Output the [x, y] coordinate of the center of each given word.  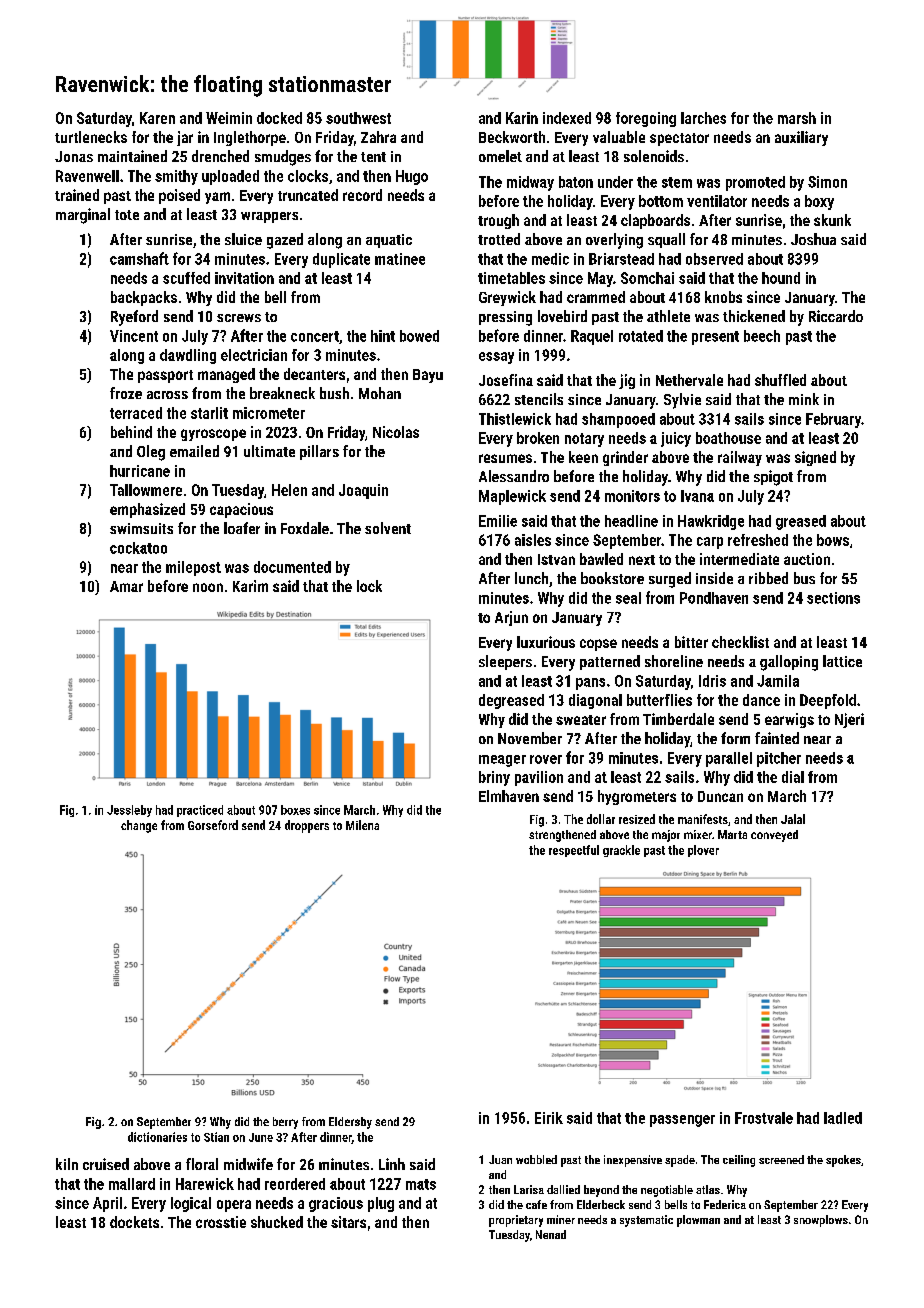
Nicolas [396, 432]
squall [666, 240]
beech [762, 336]
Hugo [412, 177]
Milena [362, 825]
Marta [732, 834]
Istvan [556, 559]
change [139, 826]
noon [208, 587]
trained [77, 195]
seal [628, 598]
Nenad [551, 1234]
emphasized [147, 510]
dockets [134, 1222]
